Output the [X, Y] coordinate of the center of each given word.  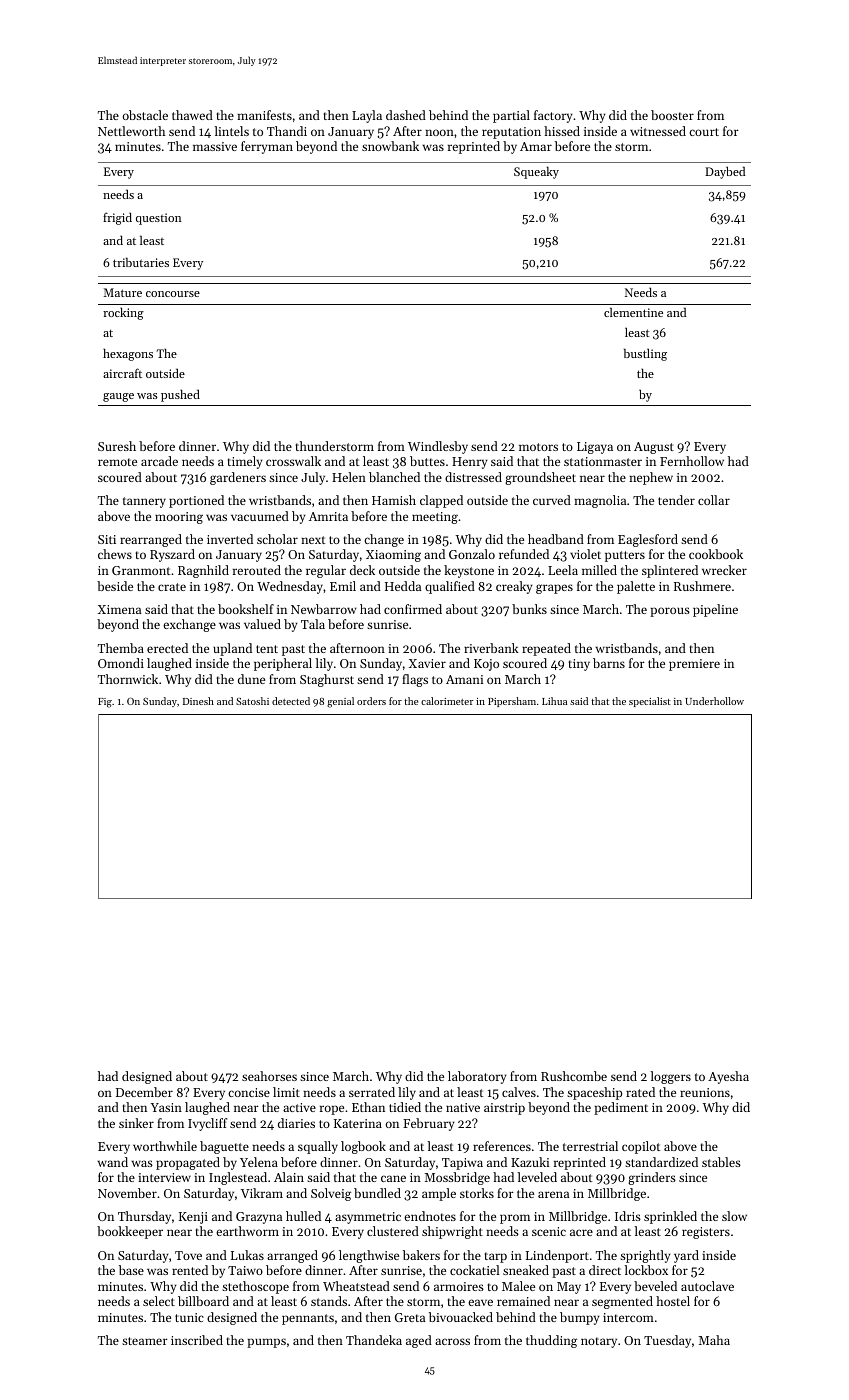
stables [721, 1162]
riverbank [491, 648]
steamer [145, 1341]
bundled [377, 1193]
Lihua [554, 701]
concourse [173, 294]
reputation [511, 133]
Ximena [119, 609]
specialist [650, 702]
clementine [633, 312]
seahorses [269, 1076]
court [704, 132]
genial [340, 702]
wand [112, 1162]
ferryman [267, 147]
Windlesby [438, 447]
